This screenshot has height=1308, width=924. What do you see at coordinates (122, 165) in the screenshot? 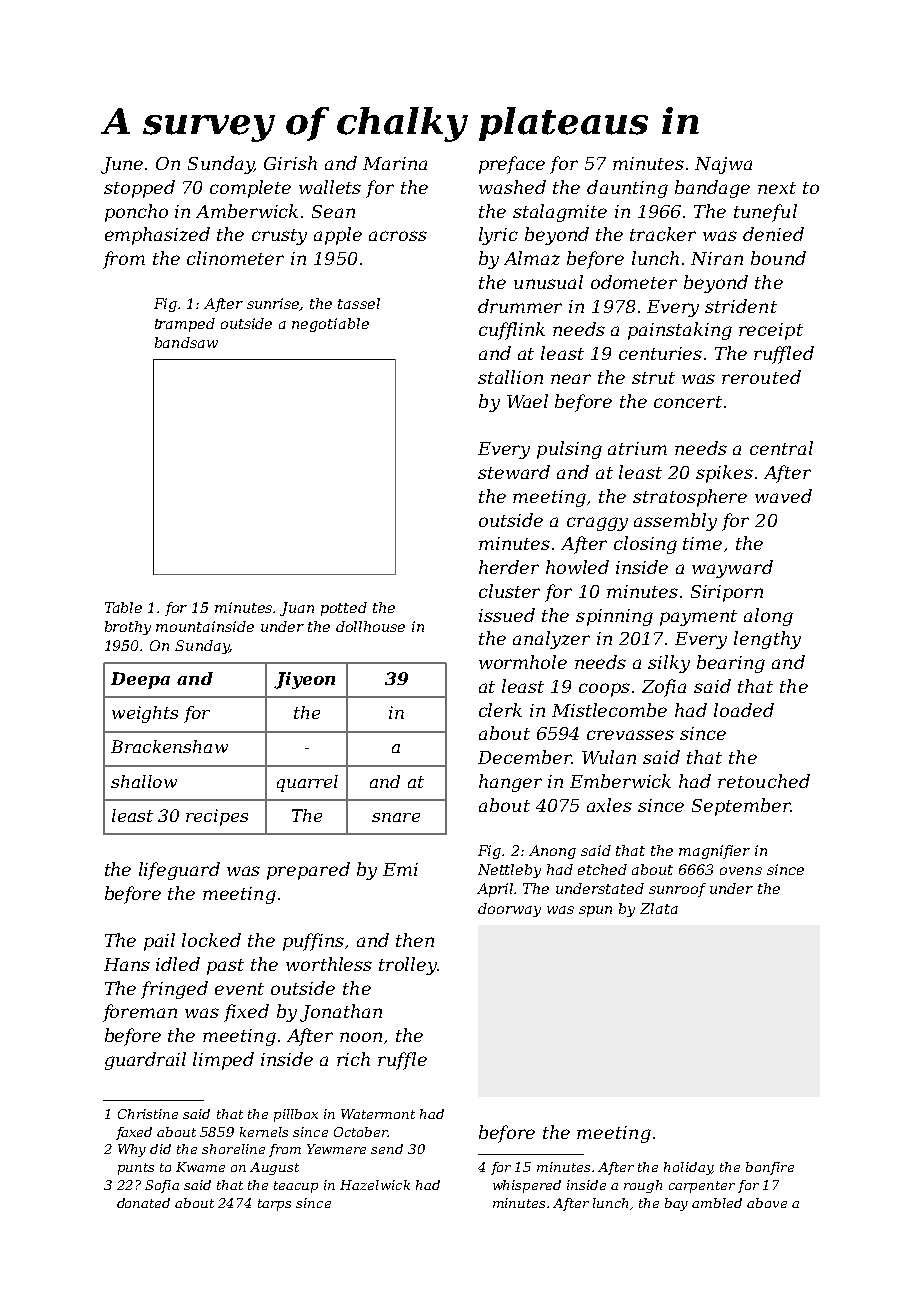
I see `June` at bounding box center [122, 165].
